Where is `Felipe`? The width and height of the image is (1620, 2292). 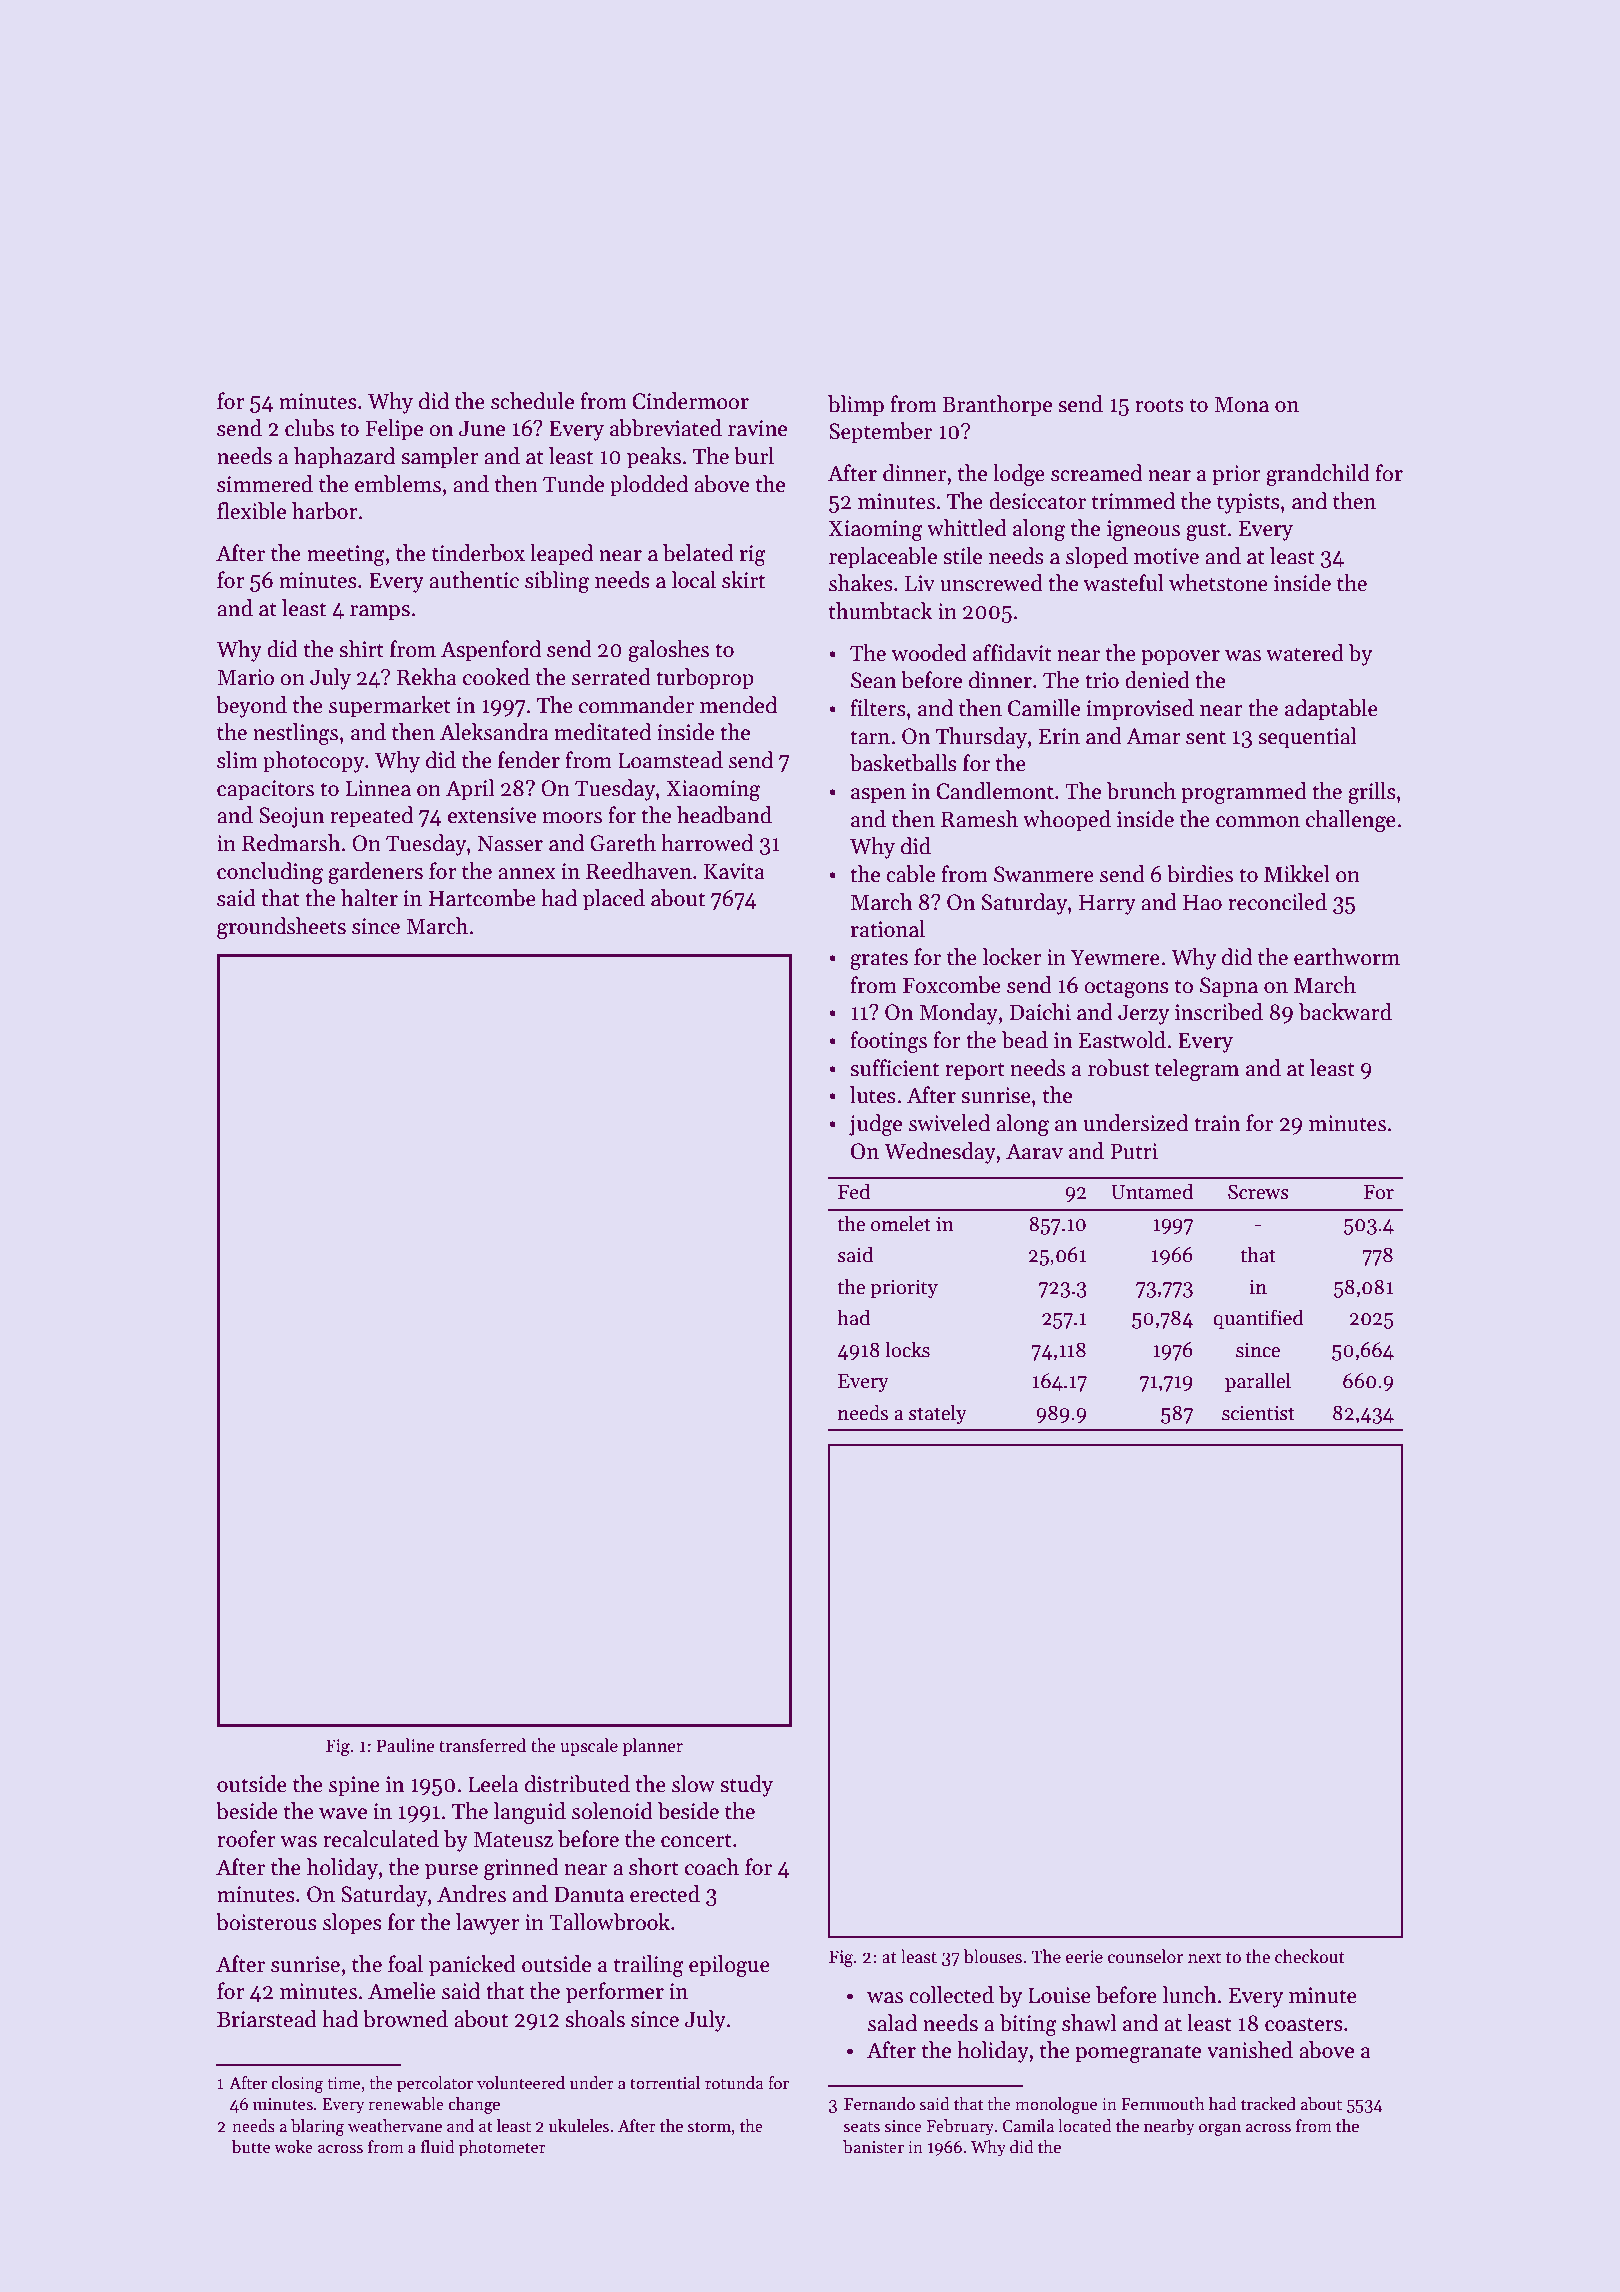
Felipe is located at coordinates (394, 430).
